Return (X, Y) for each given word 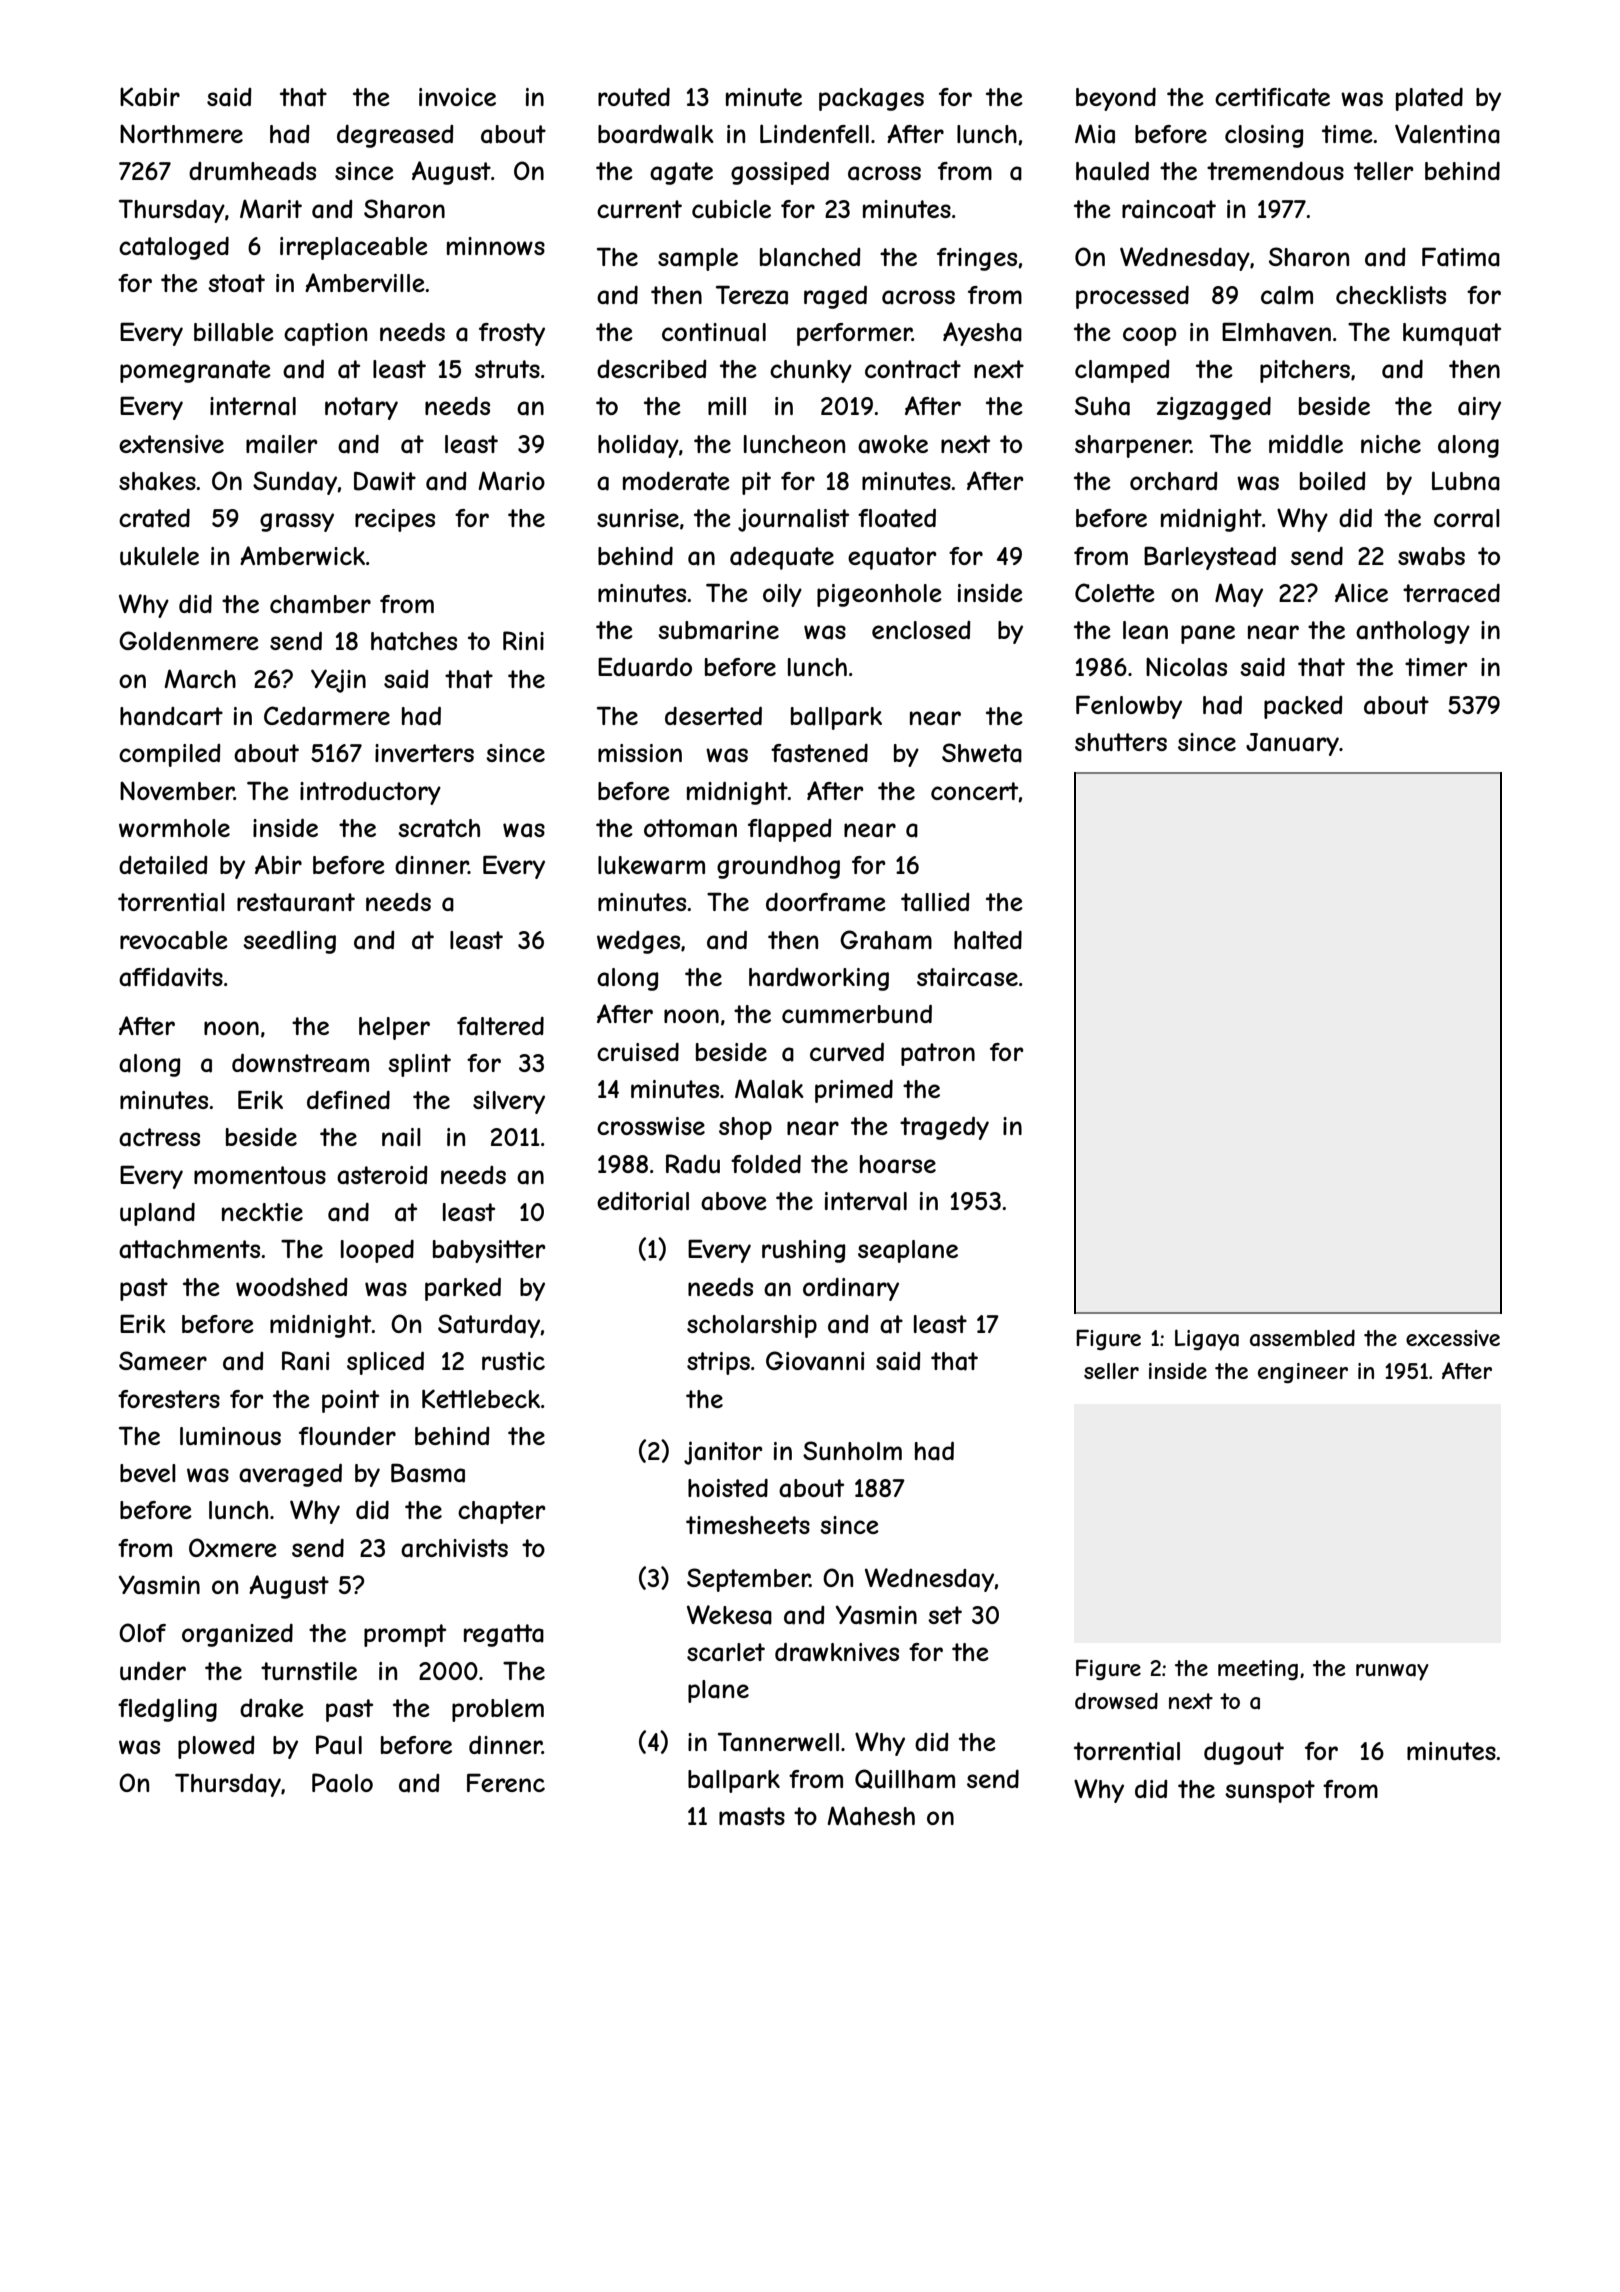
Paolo (342, 1783)
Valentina (1447, 134)
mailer (281, 444)
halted (988, 940)
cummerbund (857, 1013)
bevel (148, 1473)
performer (854, 334)
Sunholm (852, 1451)
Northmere (181, 133)
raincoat (1169, 209)
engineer (1303, 1373)
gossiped (780, 173)
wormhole (174, 828)
